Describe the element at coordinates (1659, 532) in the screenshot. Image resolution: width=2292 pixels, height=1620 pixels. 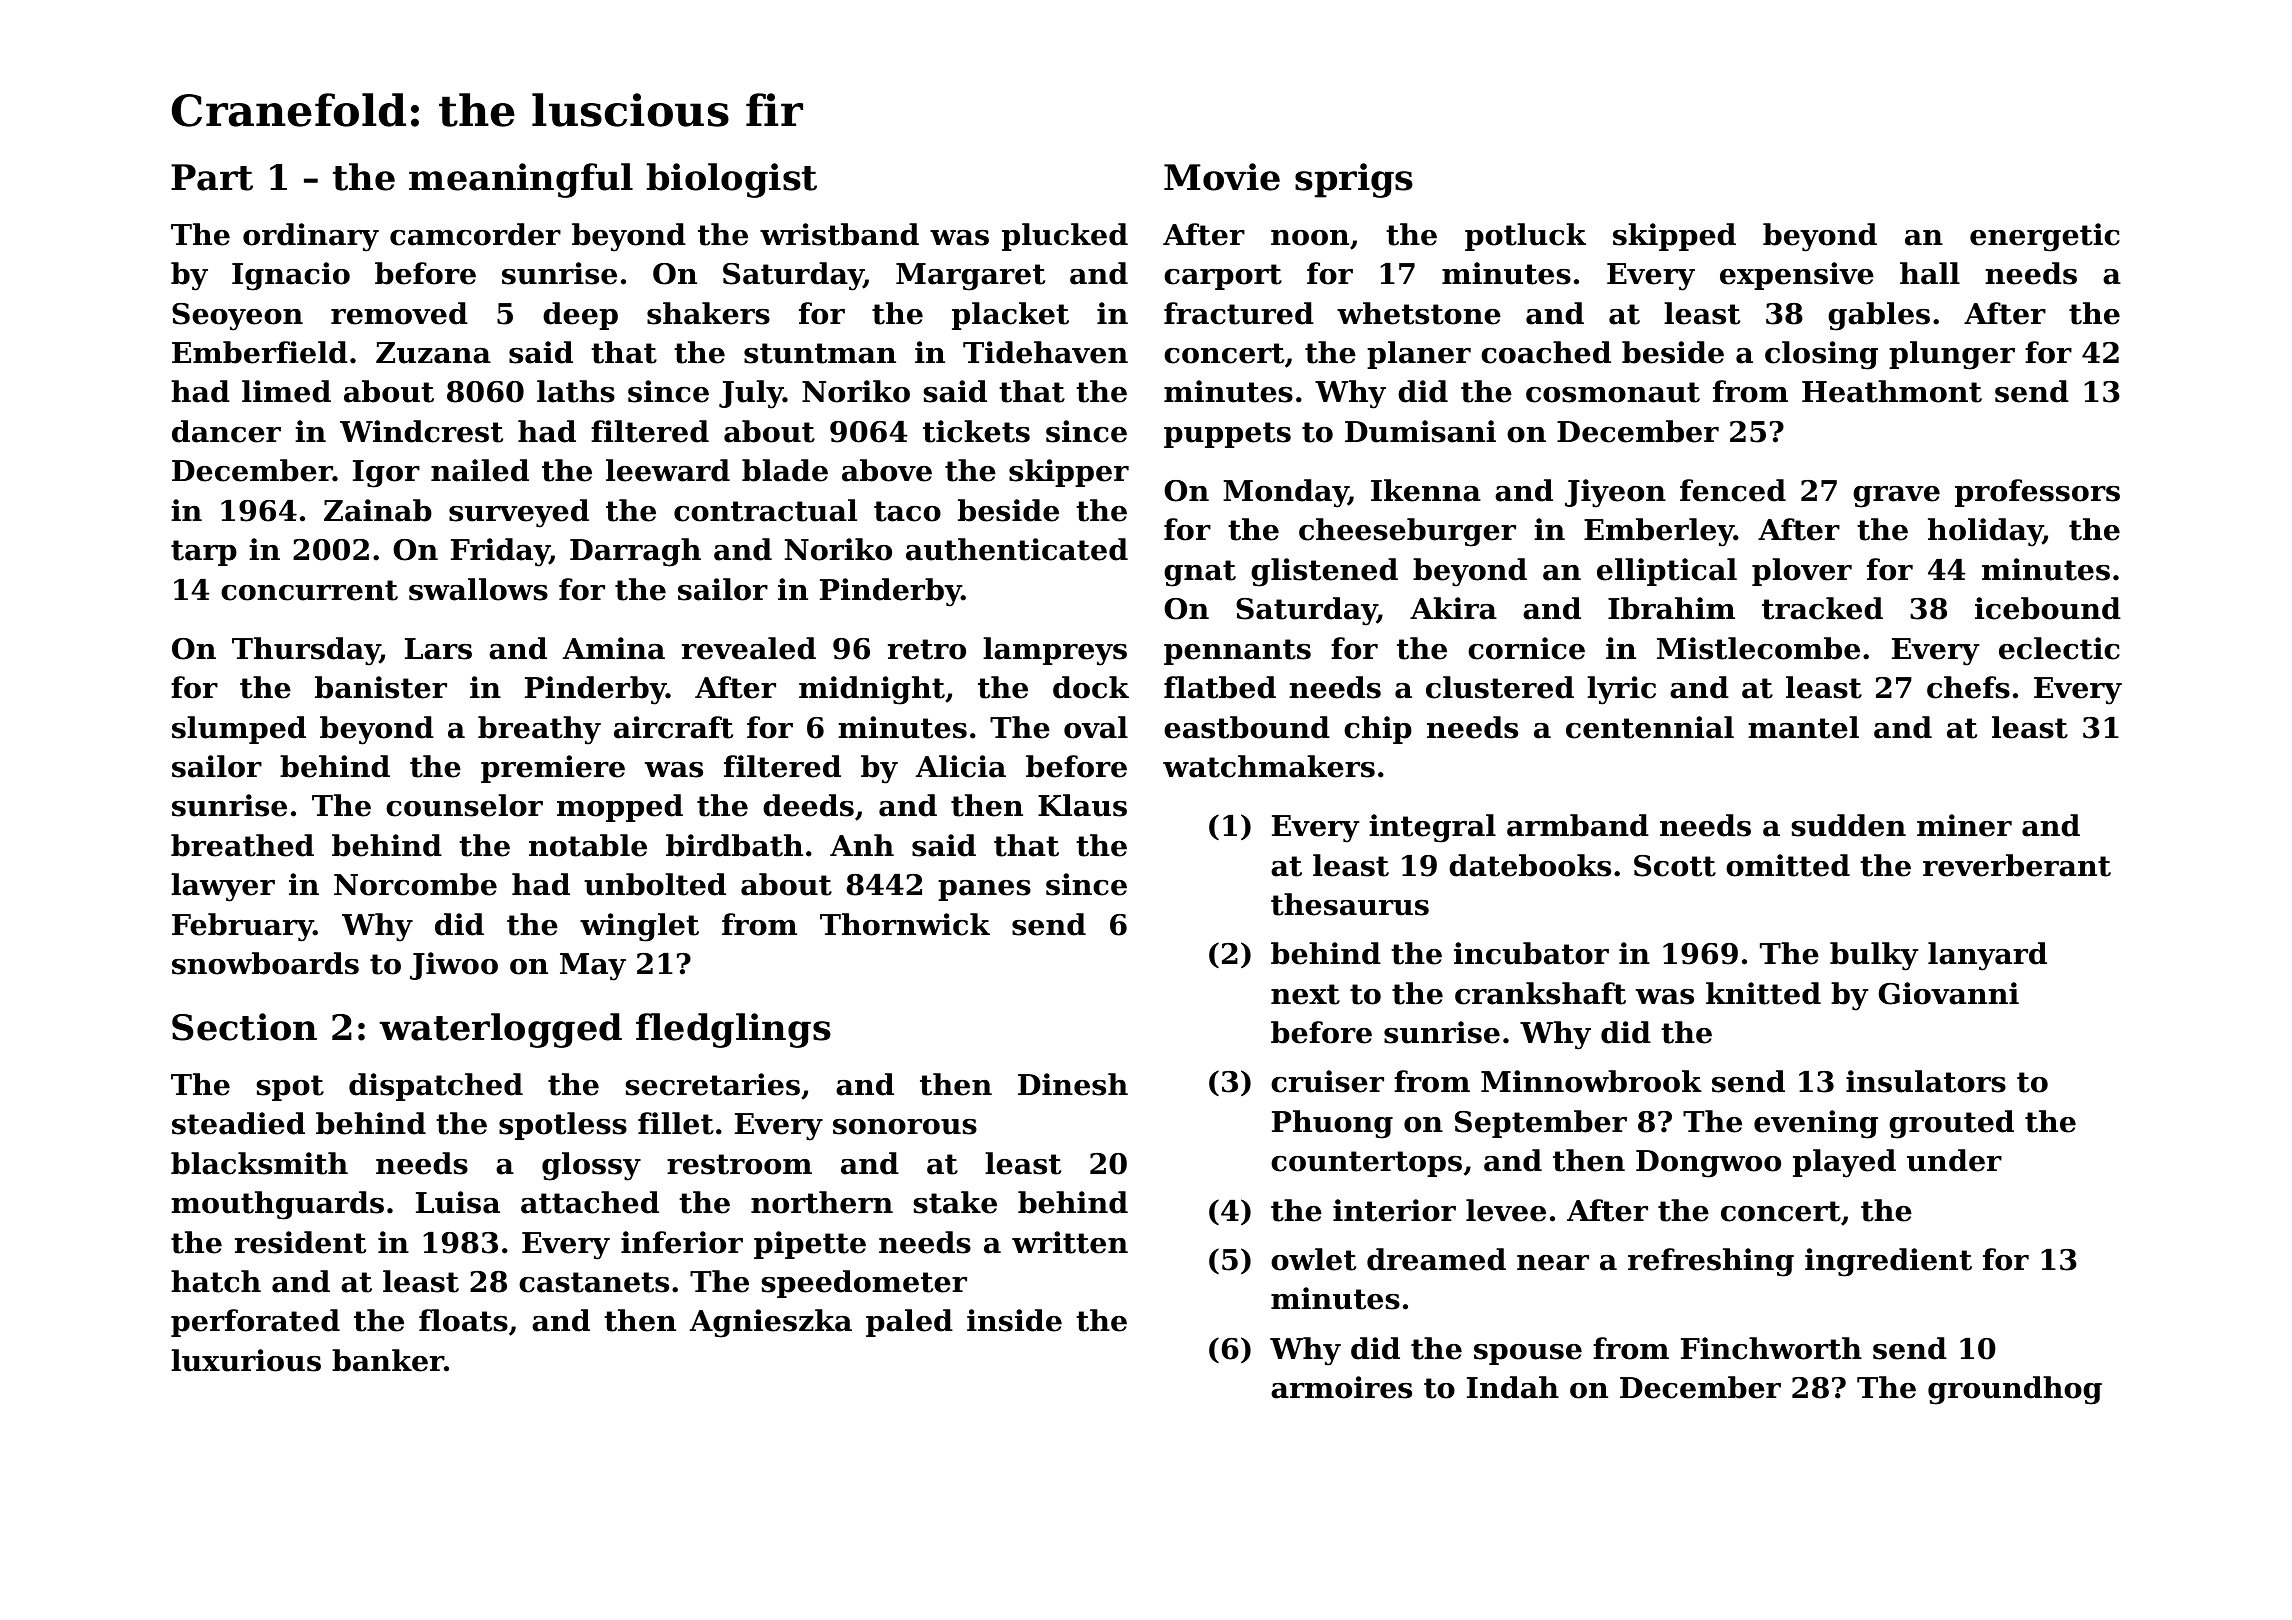
I see `Emberley` at that location.
